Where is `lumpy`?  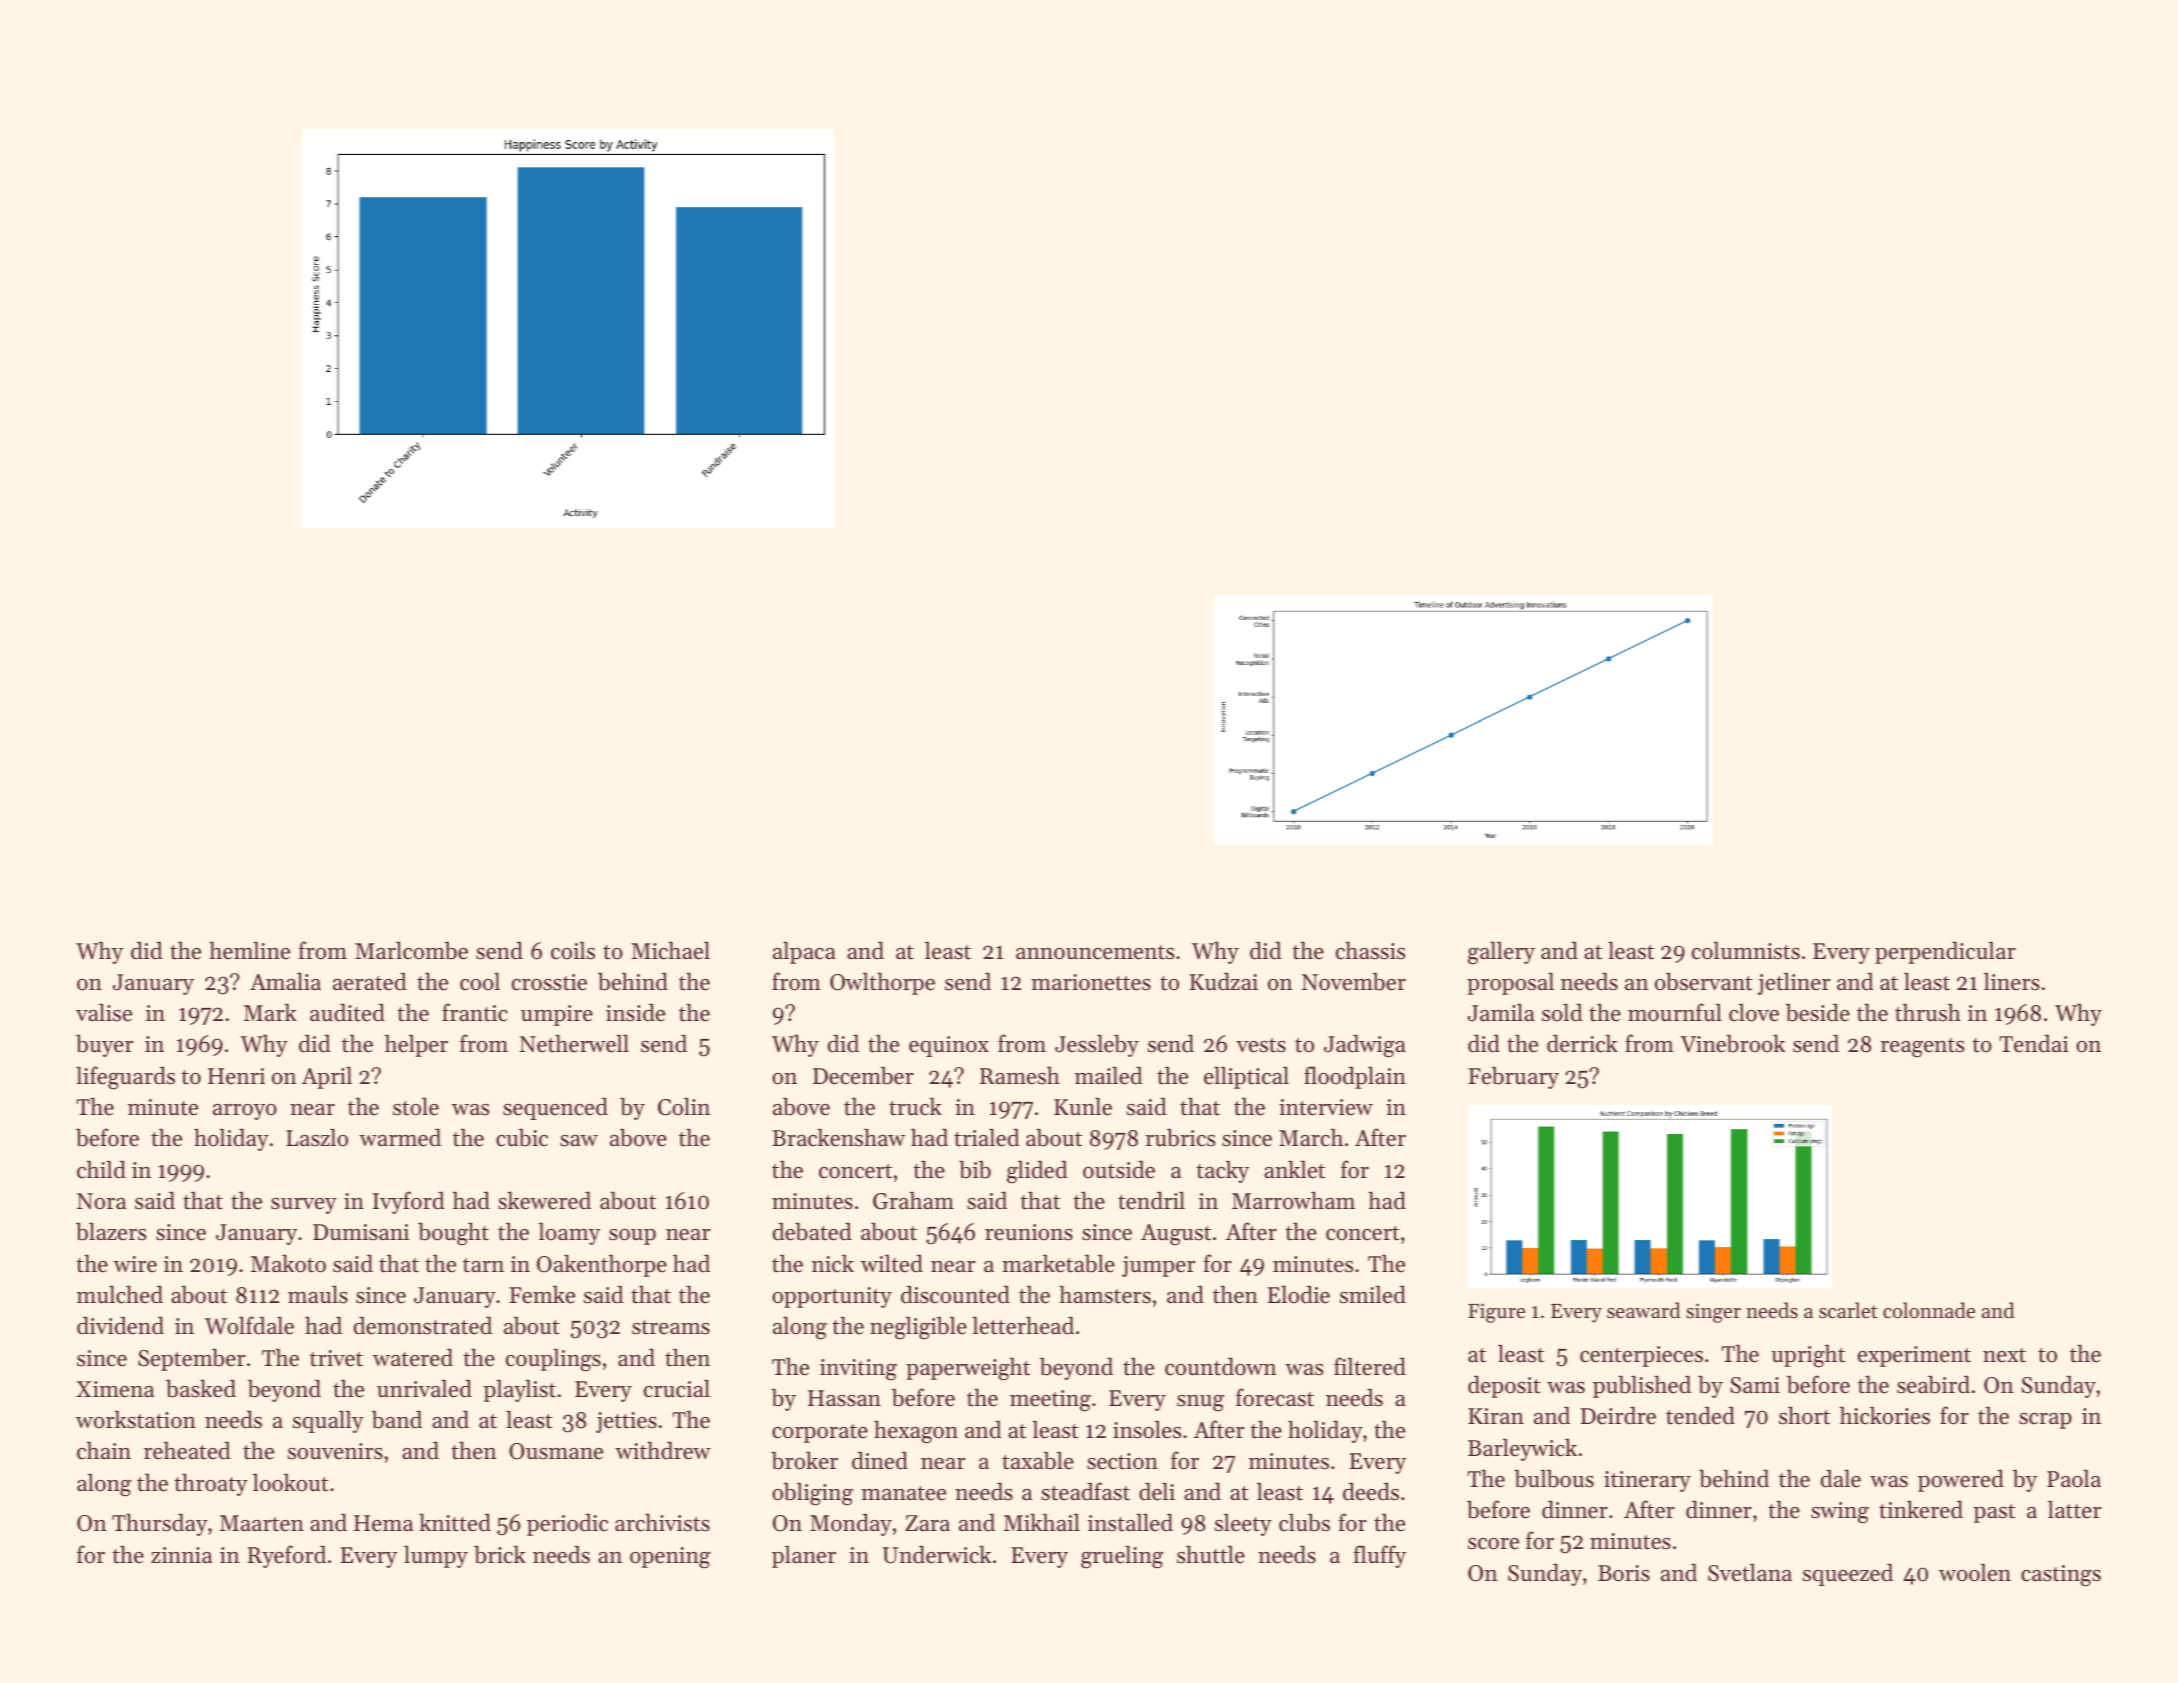 lumpy is located at coordinates (436, 1557).
